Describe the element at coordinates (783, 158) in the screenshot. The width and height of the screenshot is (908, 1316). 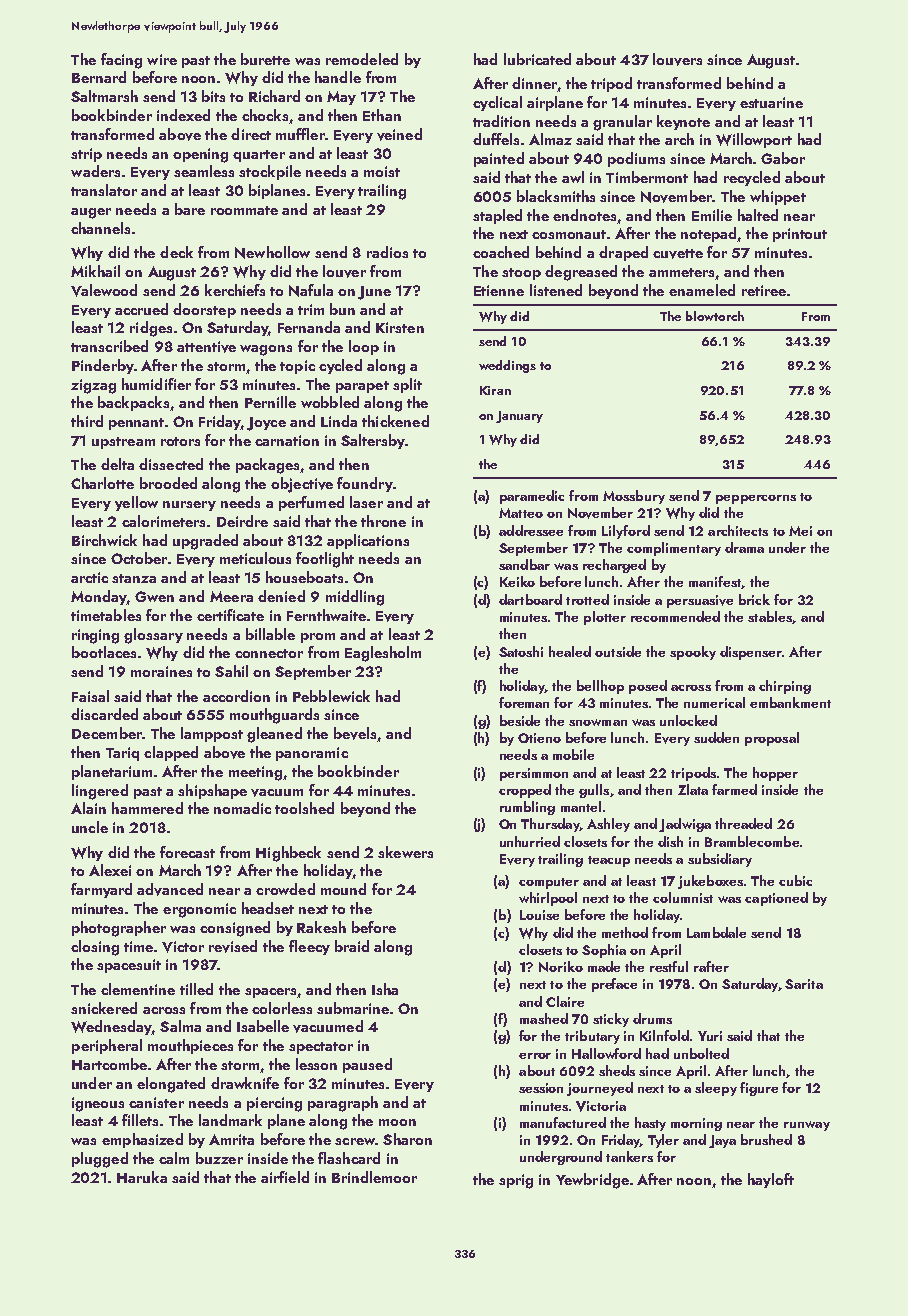
I see `Gabor` at that location.
